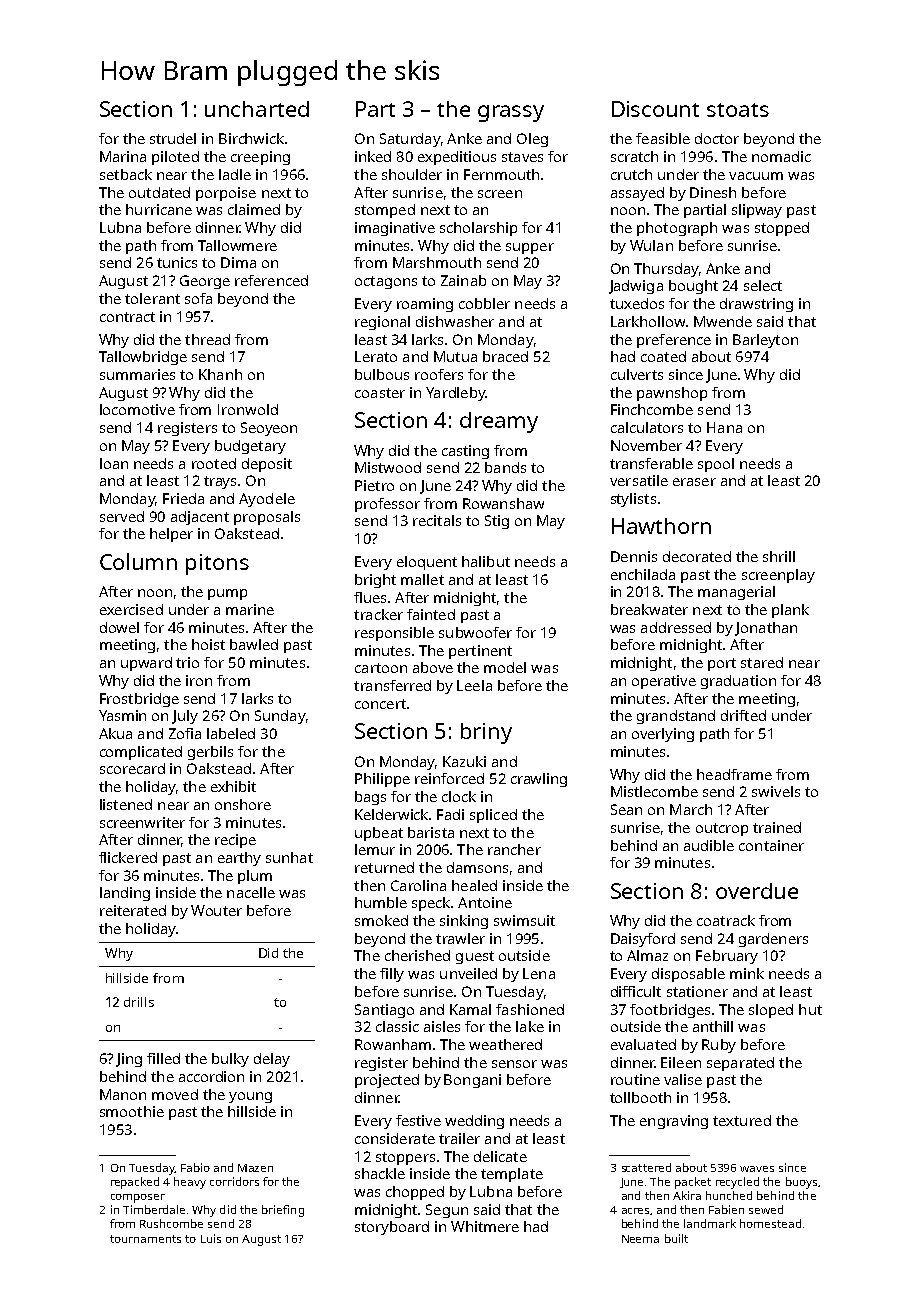 The height and width of the screenshot is (1308, 924). Describe the element at coordinates (173, 138) in the screenshot. I see `strudel` at that location.
